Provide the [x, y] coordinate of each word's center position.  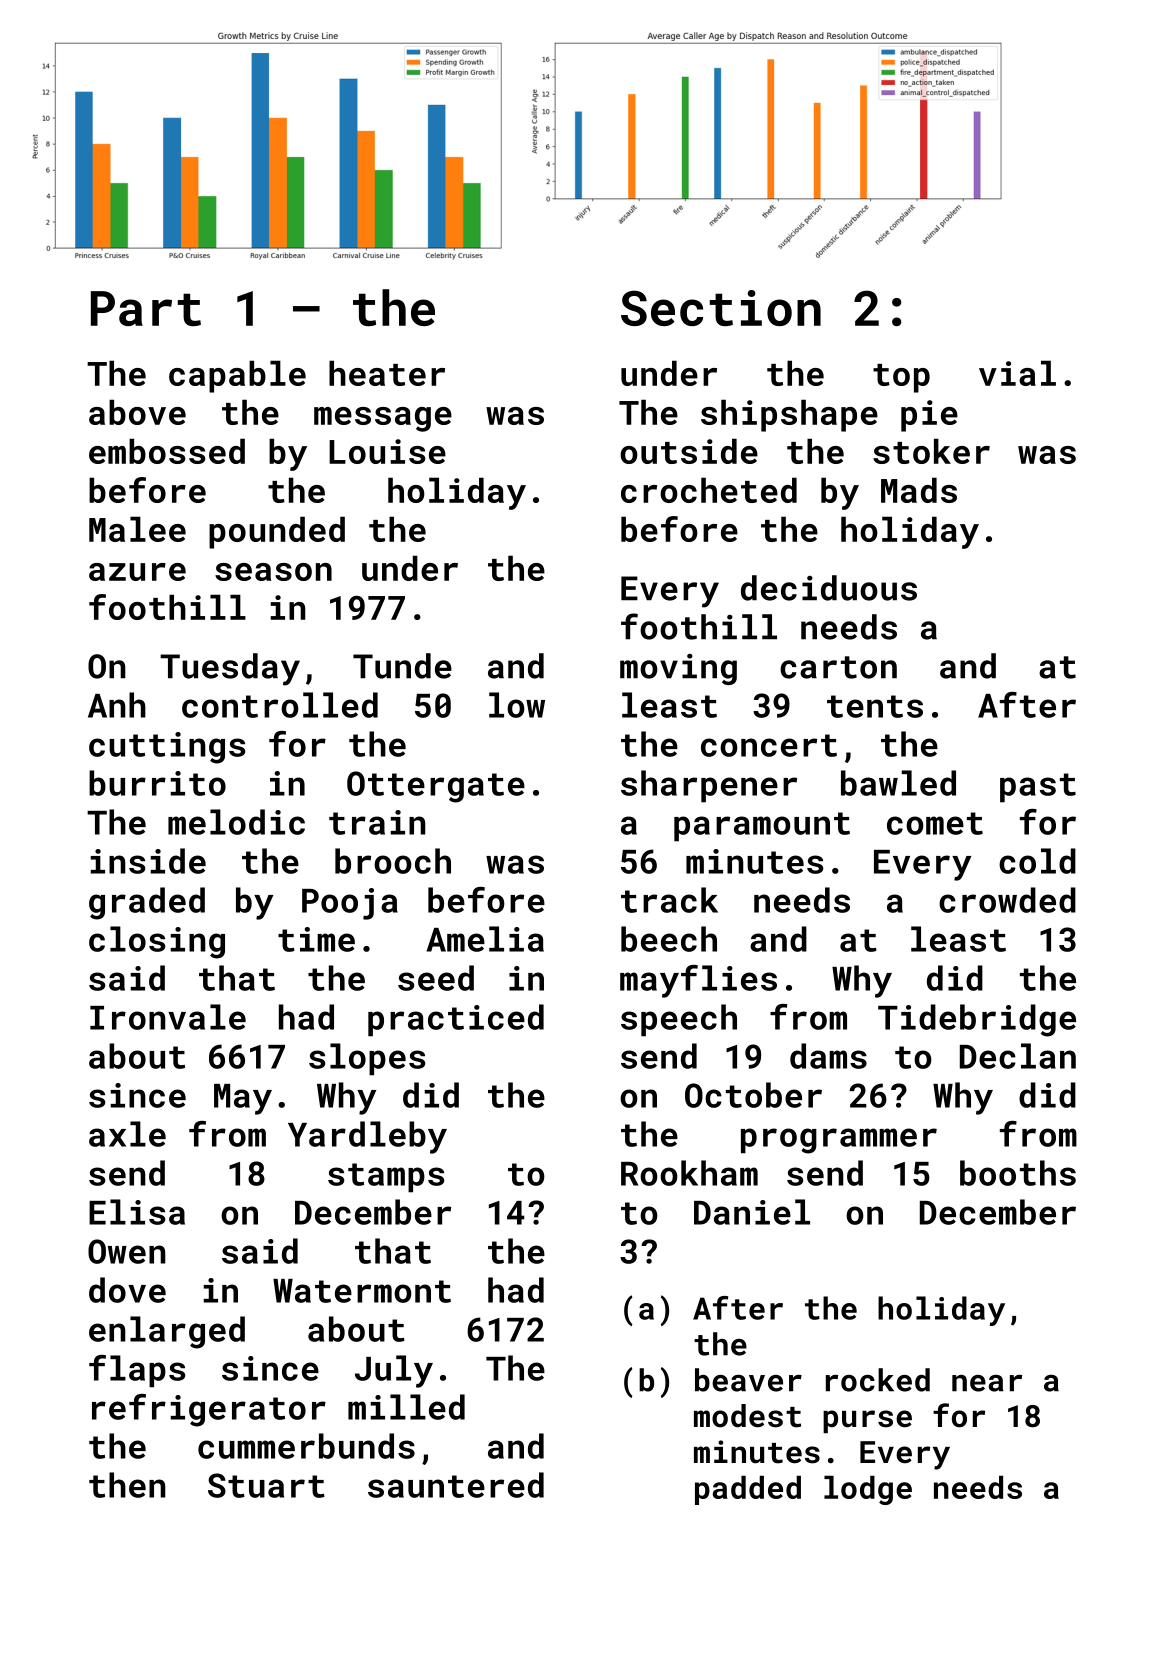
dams [828, 1056]
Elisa [137, 1212]
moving [678, 669]
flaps [137, 1371]
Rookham [689, 1173]
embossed [167, 451]
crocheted [709, 490]
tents [875, 706]
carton [838, 667]
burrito [157, 783]
